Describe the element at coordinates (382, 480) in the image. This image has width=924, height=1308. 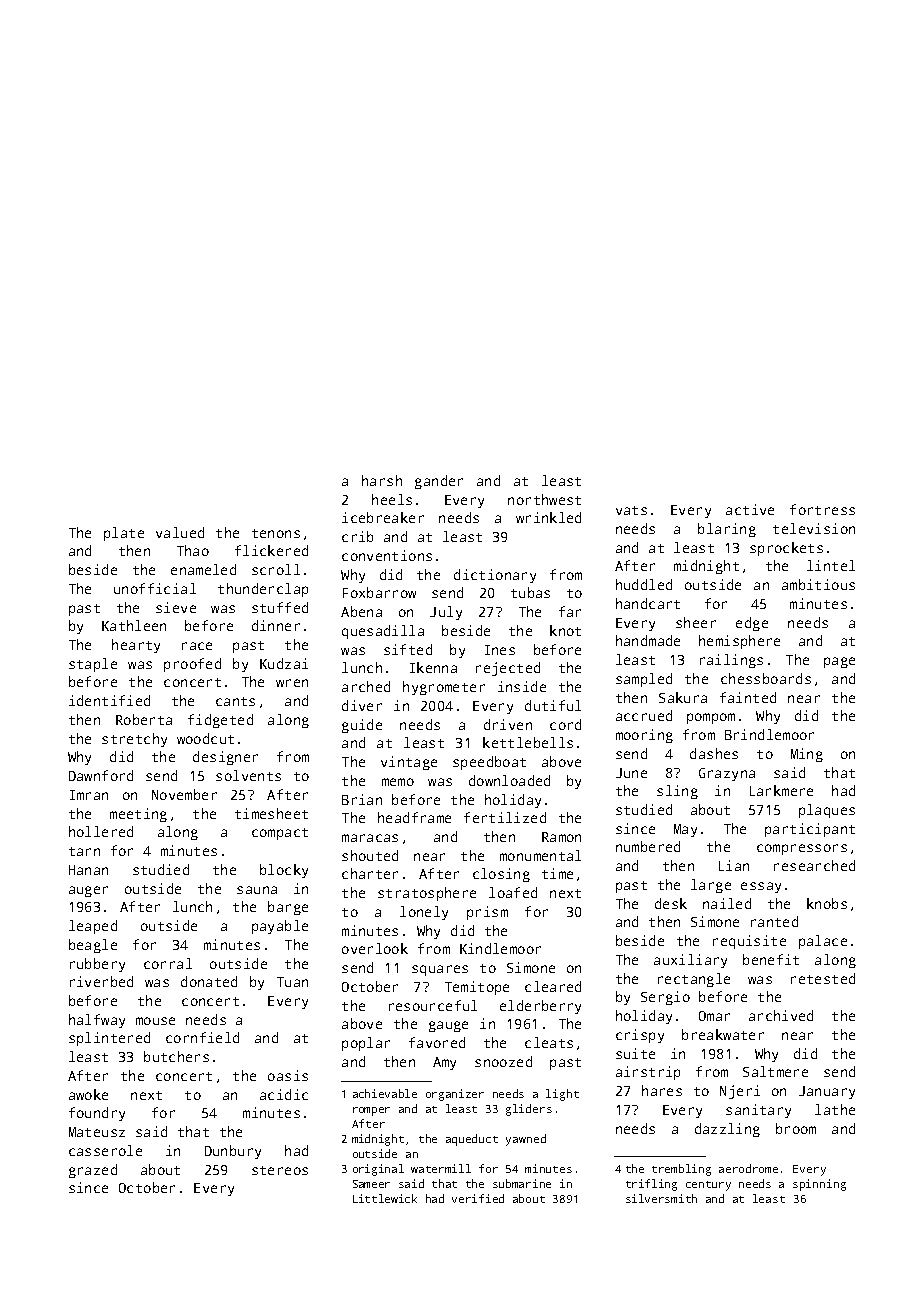
I see `harsh` at that location.
